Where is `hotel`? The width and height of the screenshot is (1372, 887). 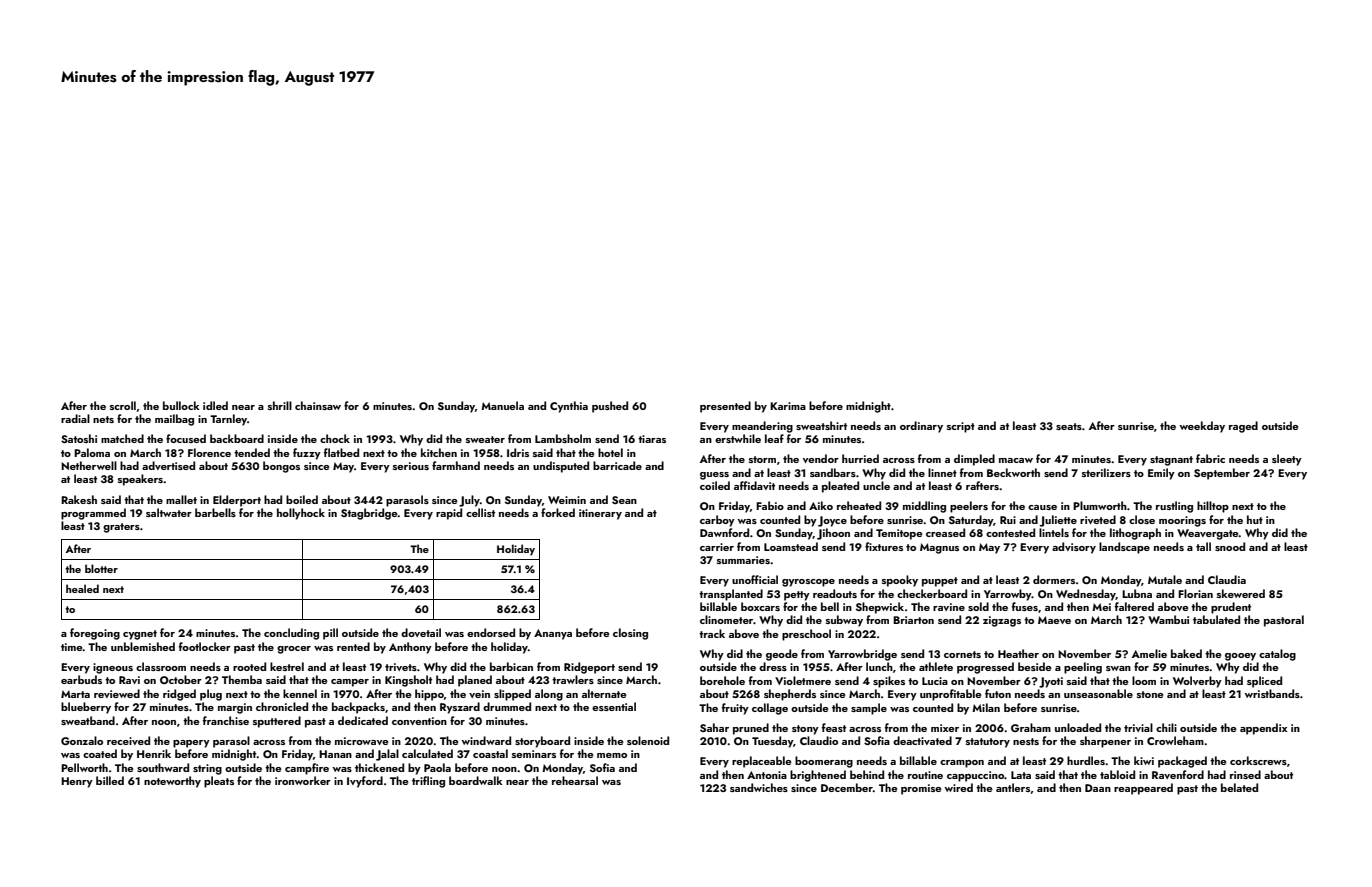
hotel is located at coordinates (610, 452).
